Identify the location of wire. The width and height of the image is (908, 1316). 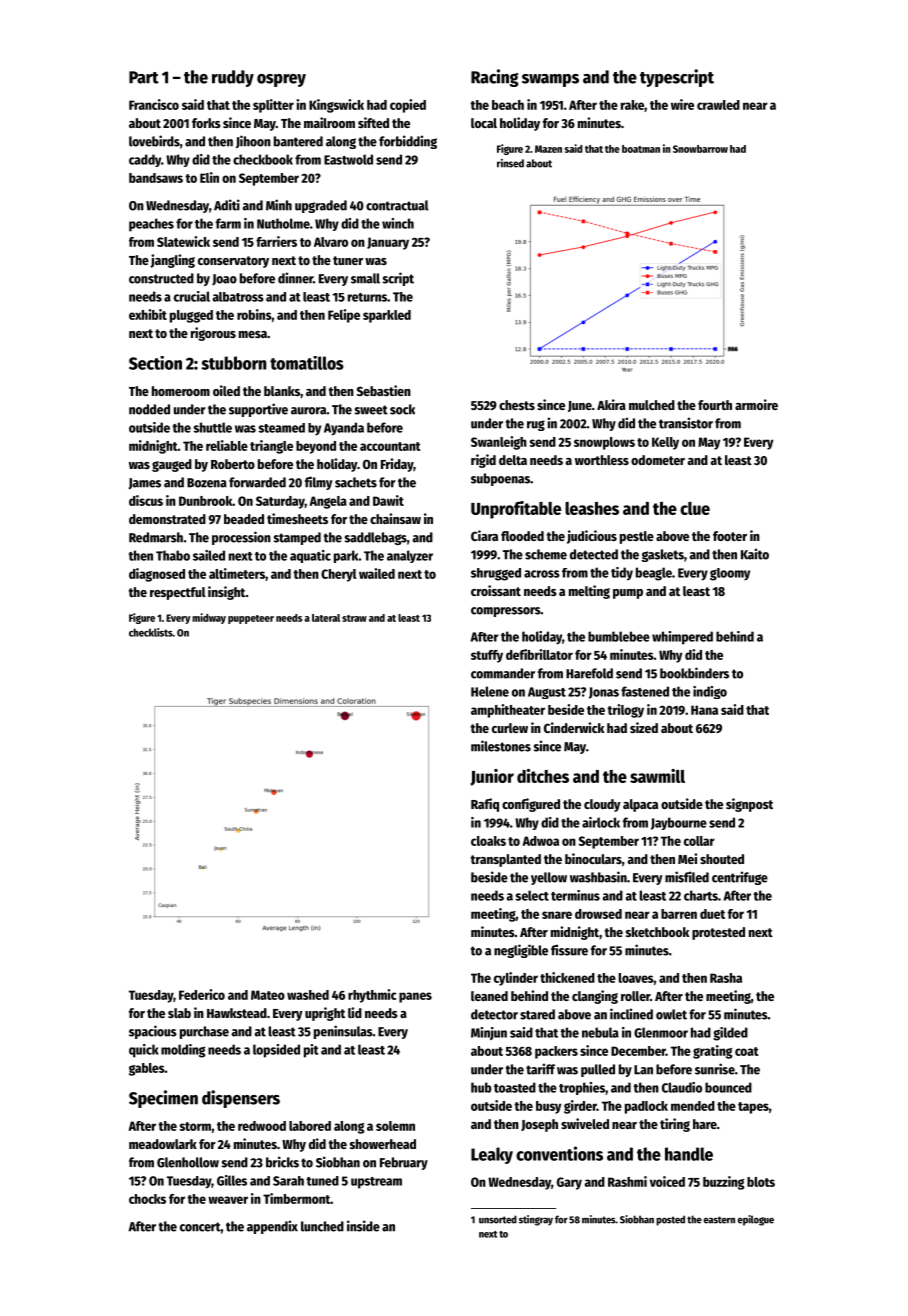
(682, 104).
